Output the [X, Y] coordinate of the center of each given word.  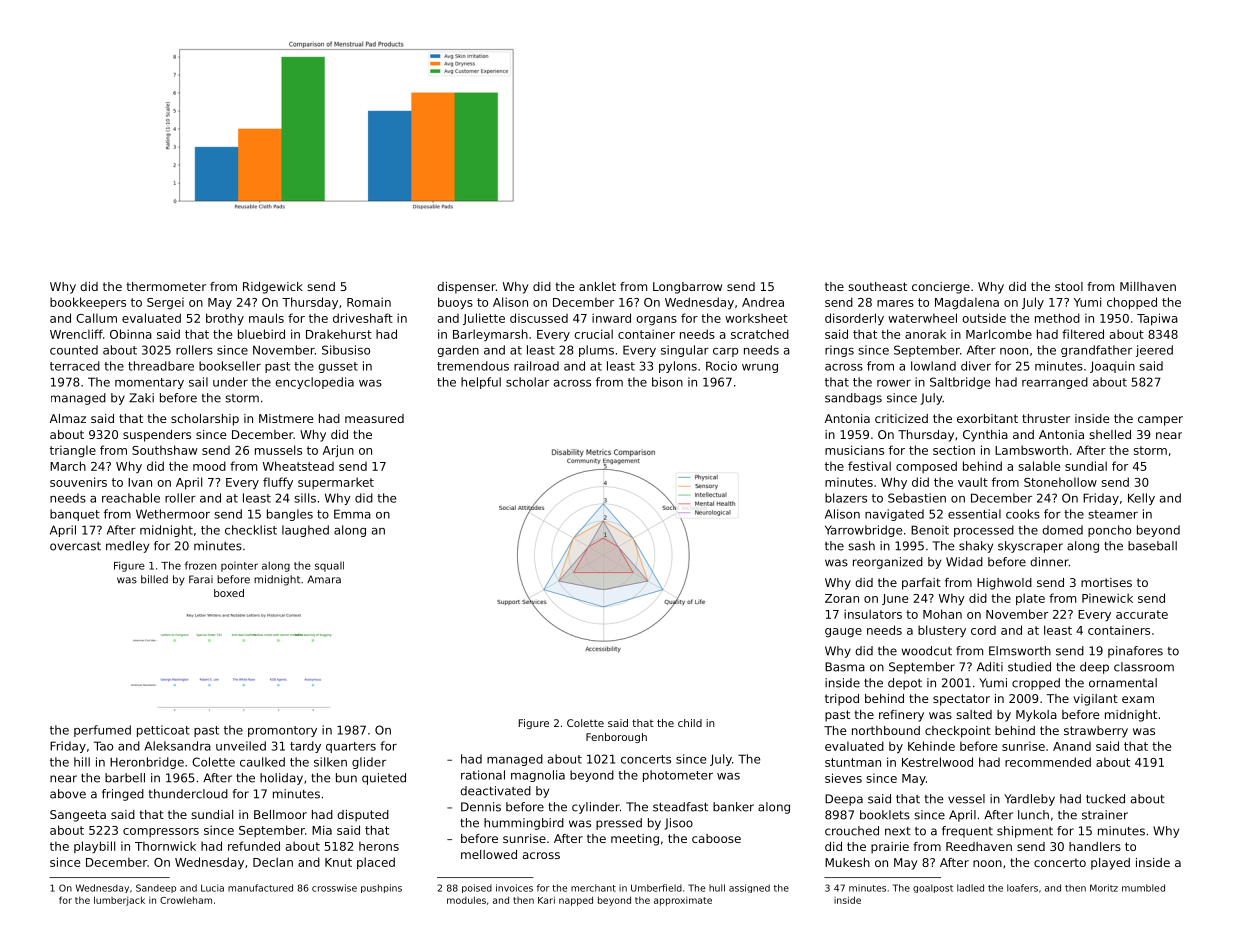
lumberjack [119, 901]
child [690, 723]
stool [1069, 286]
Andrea [763, 302]
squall [329, 566]
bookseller [230, 366]
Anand [1072, 746]
